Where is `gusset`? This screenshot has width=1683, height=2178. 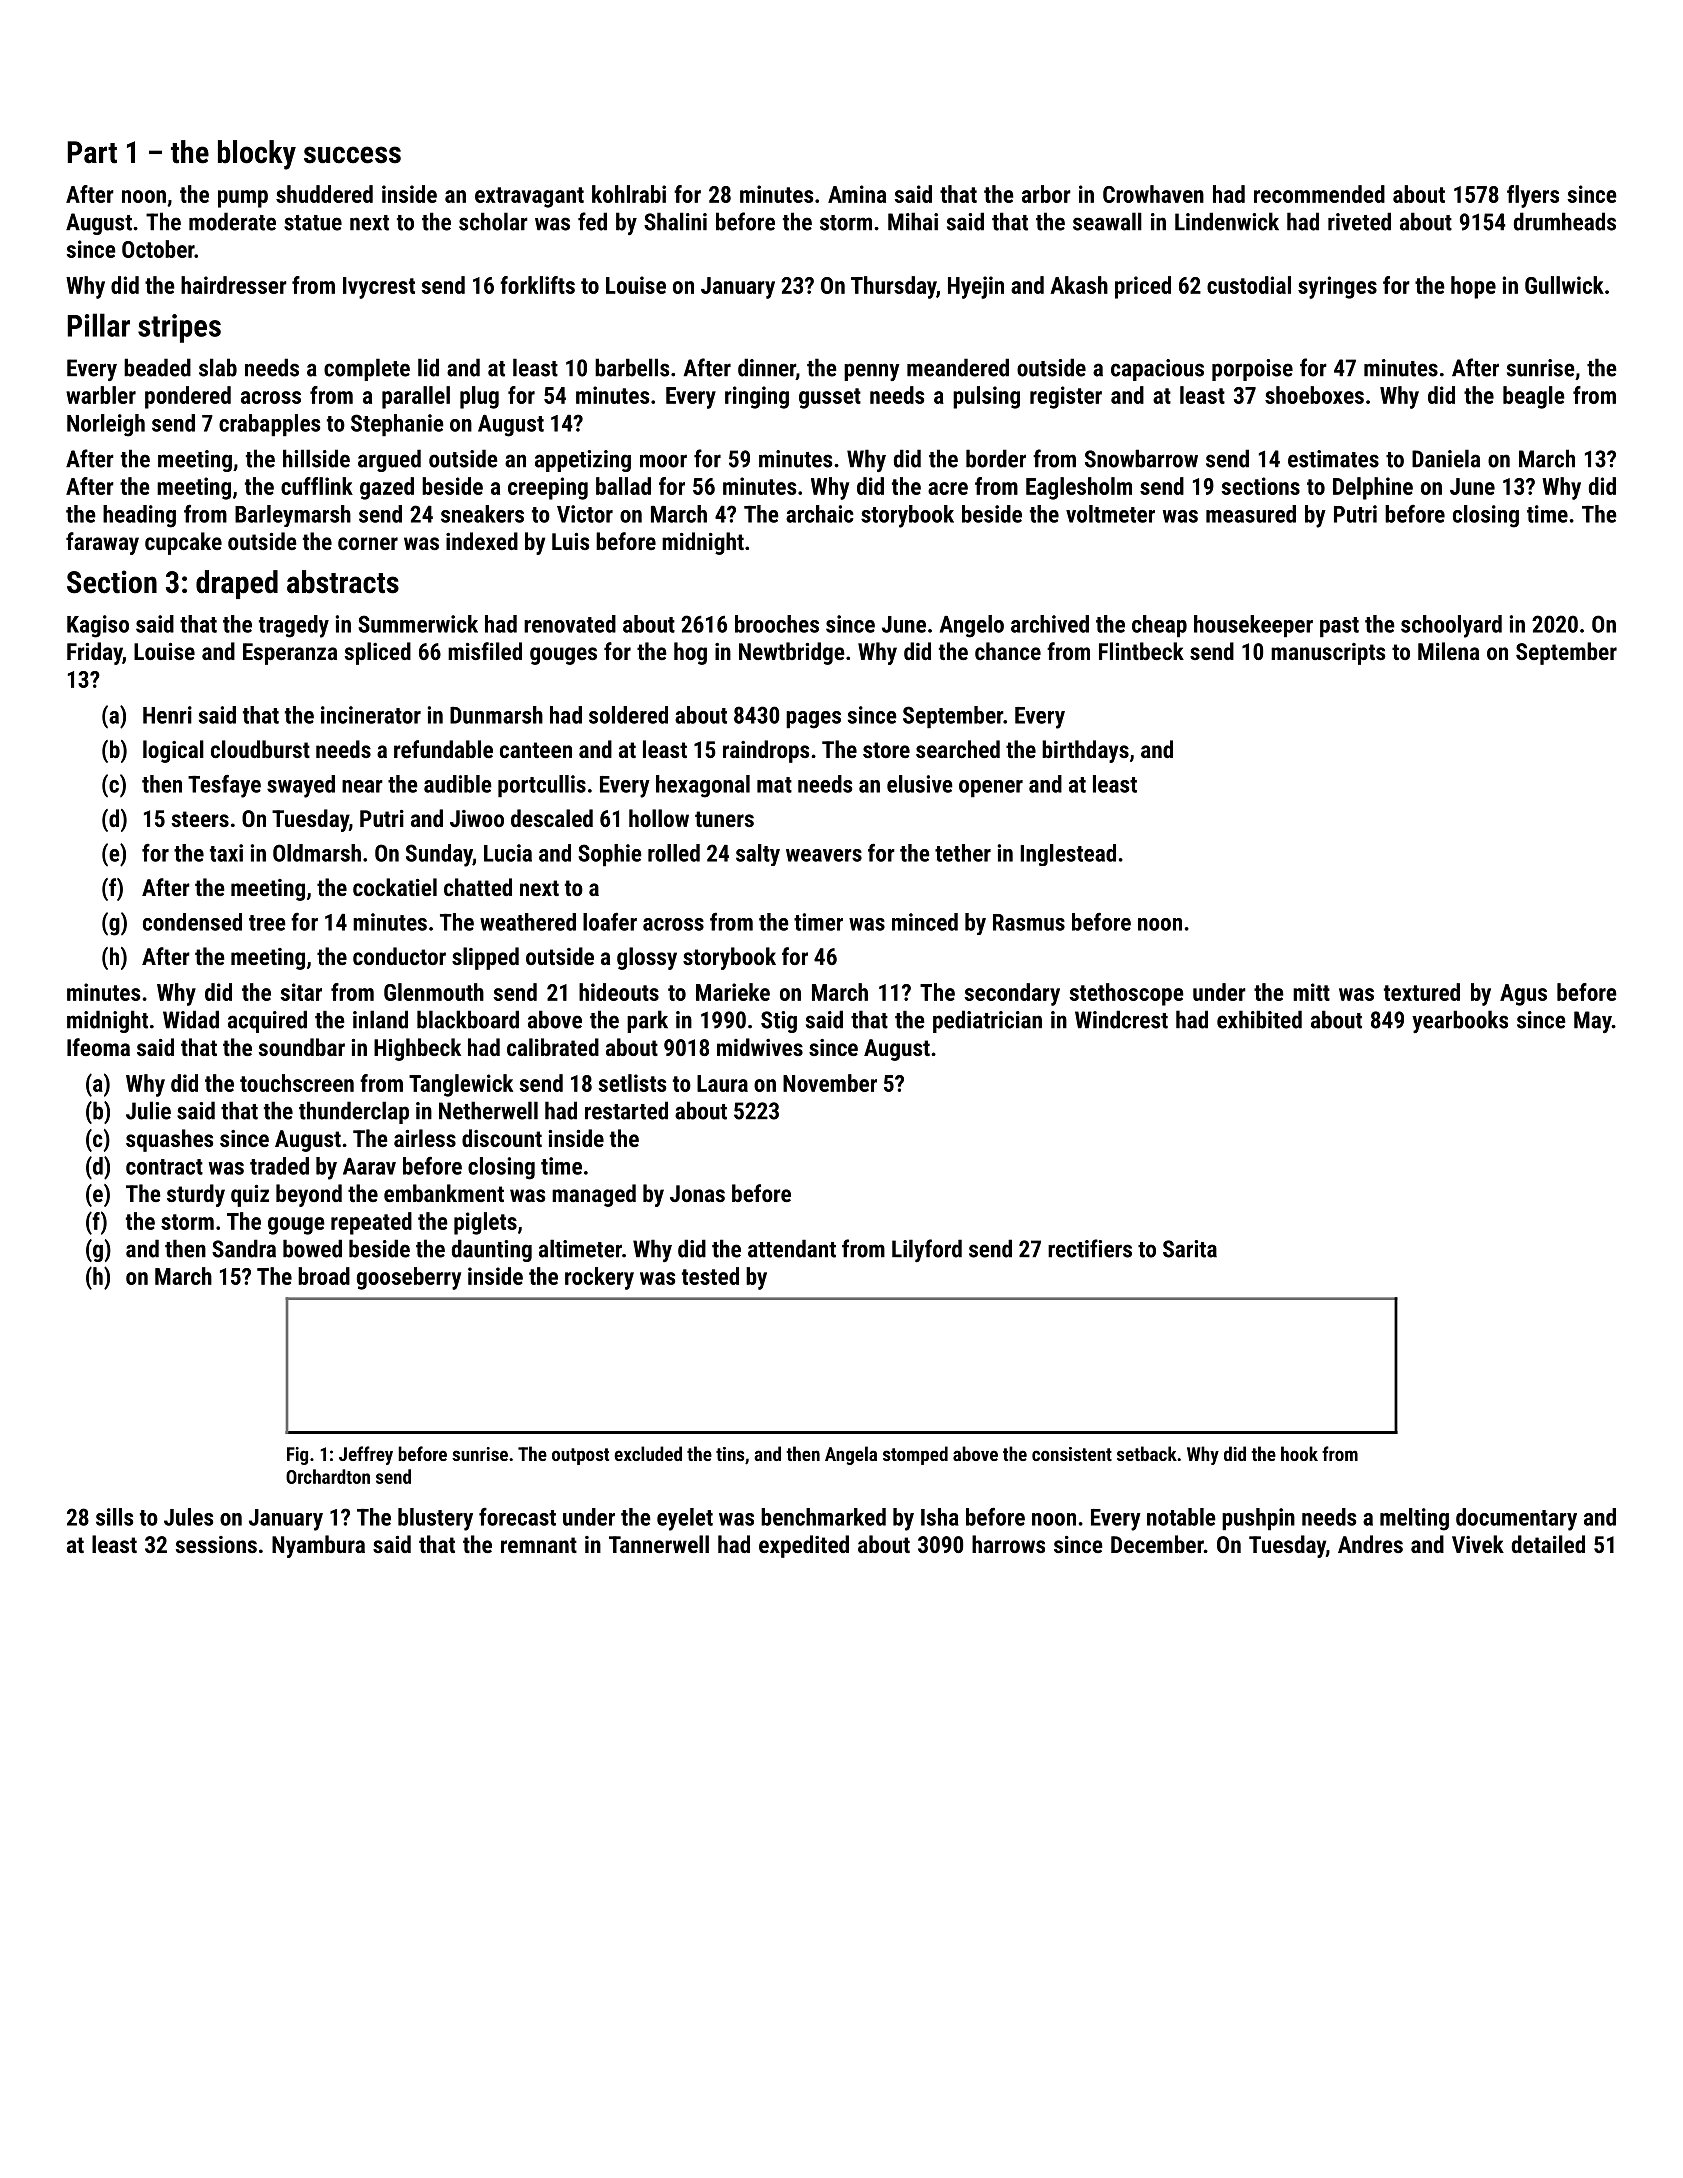 gusset is located at coordinates (830, 398).
